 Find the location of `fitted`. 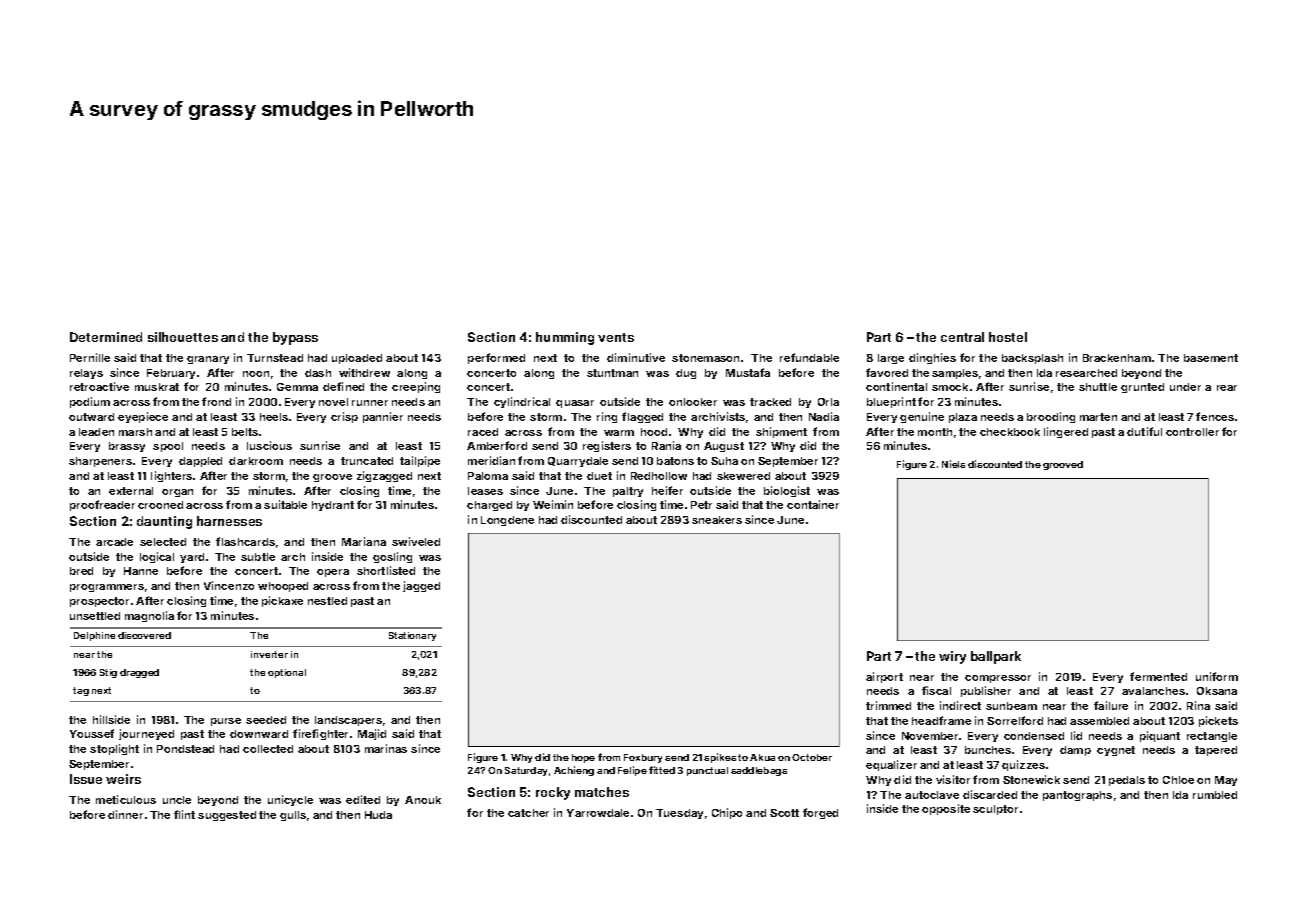

fitted is located at coordinates (662, 770).
